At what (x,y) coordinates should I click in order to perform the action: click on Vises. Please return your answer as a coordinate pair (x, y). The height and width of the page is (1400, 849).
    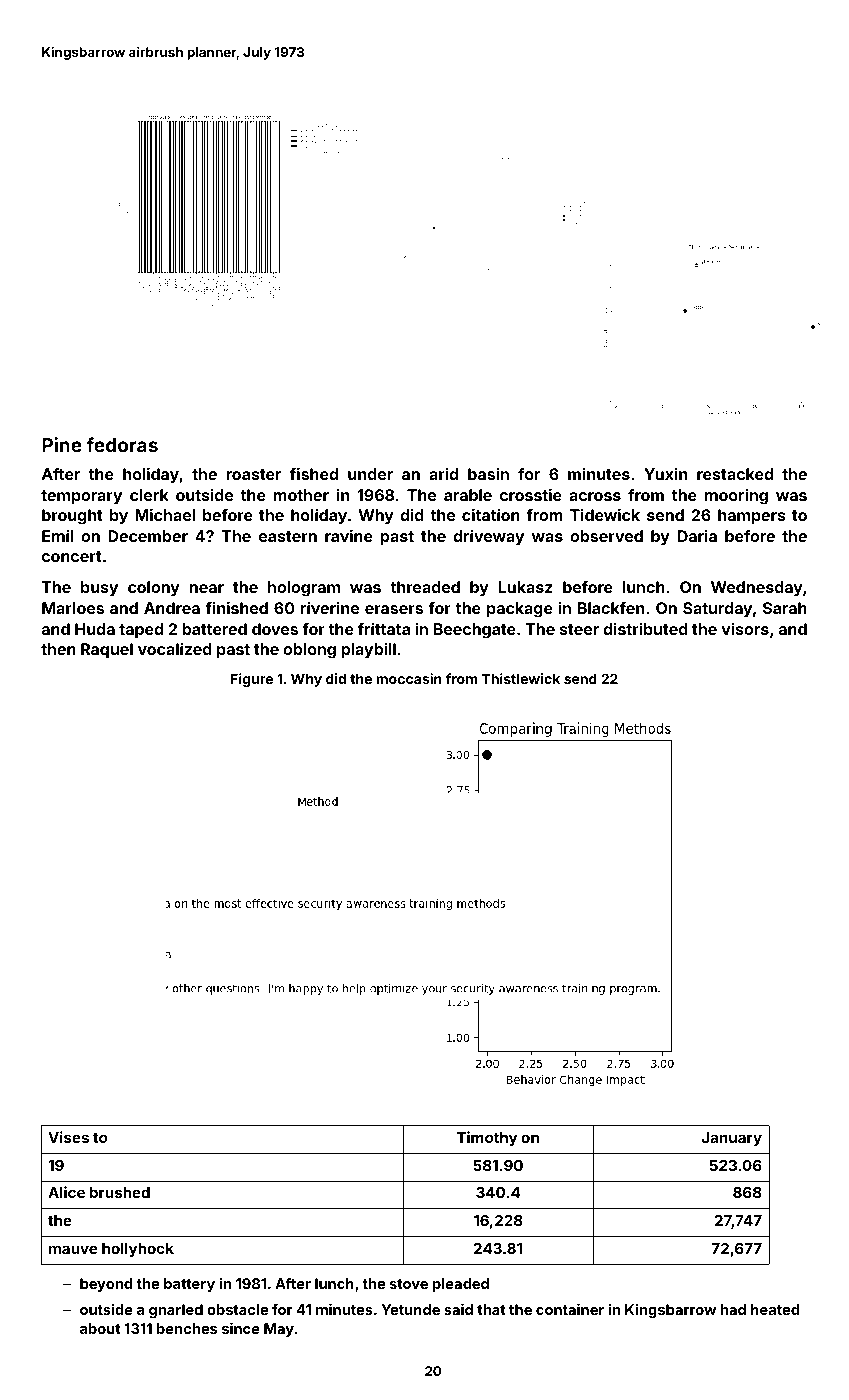
    Looking at the image, I should click on (68, 1137).
